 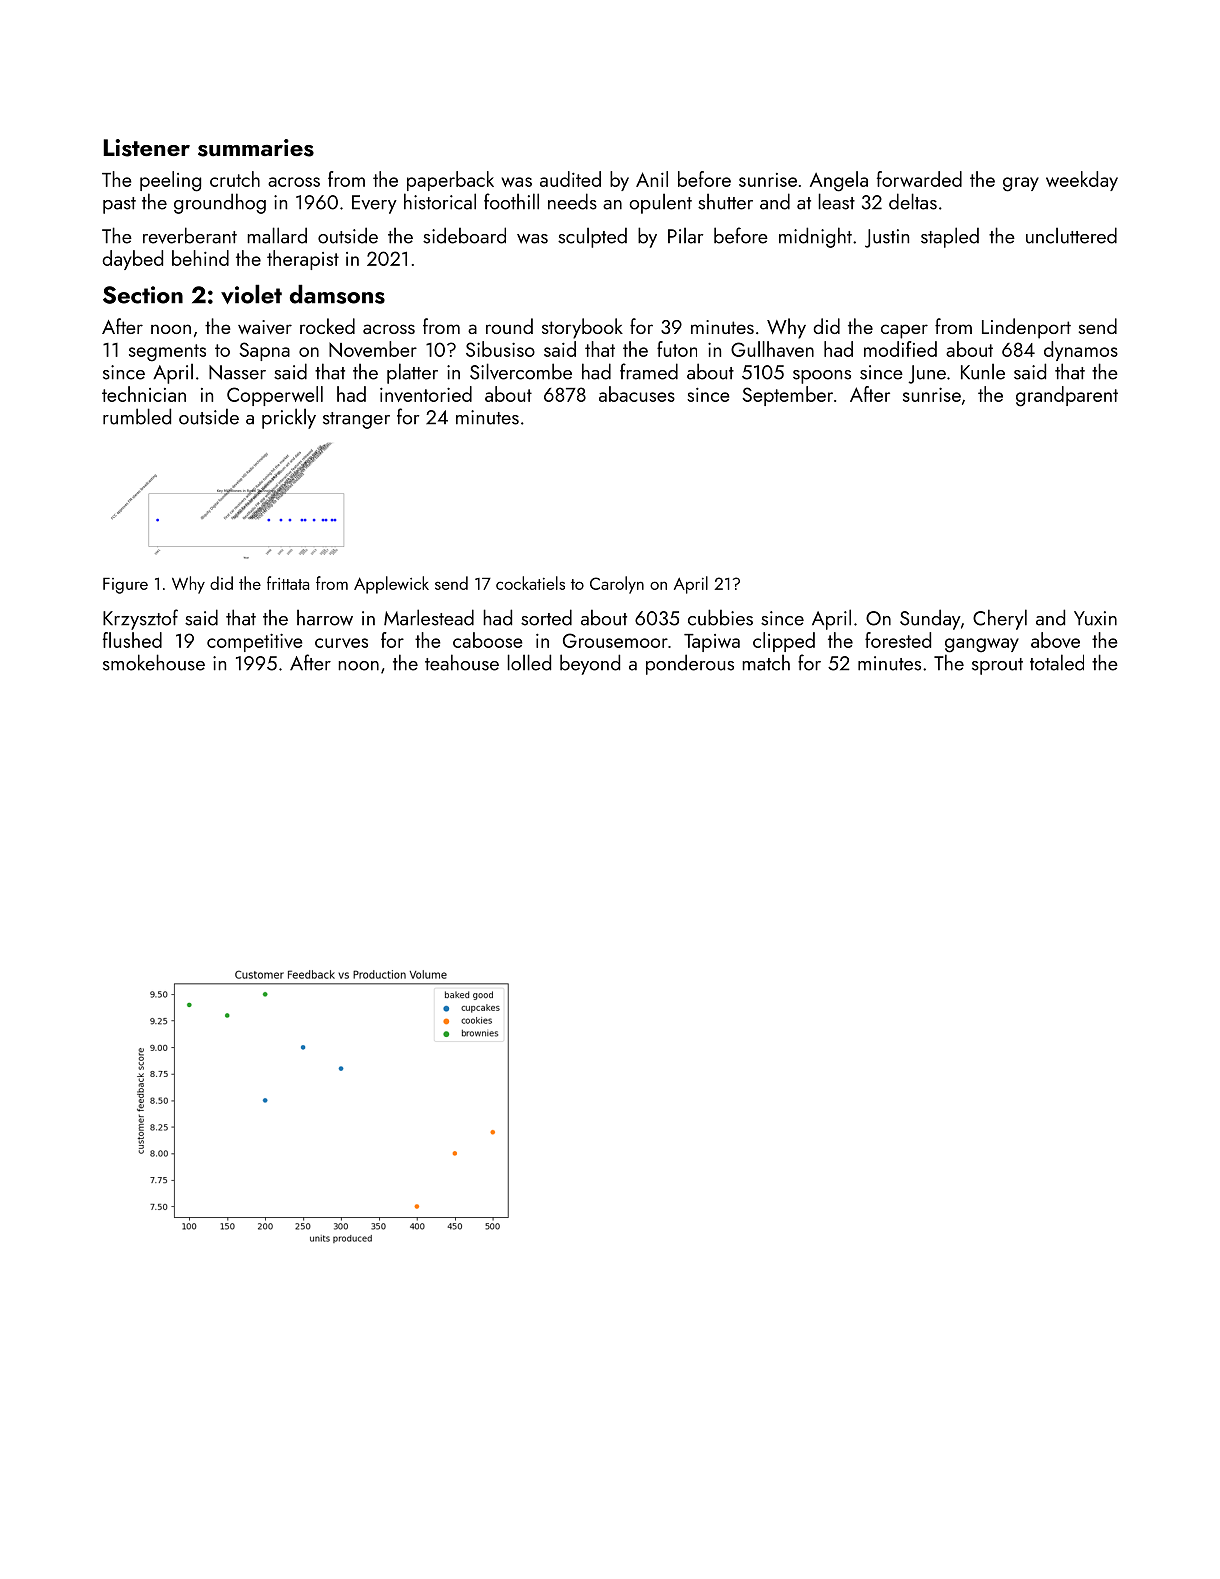 What do you see at coordinates (255, 642) in the screenshot?
I see `competitive` at bounding box center [255, 642].
